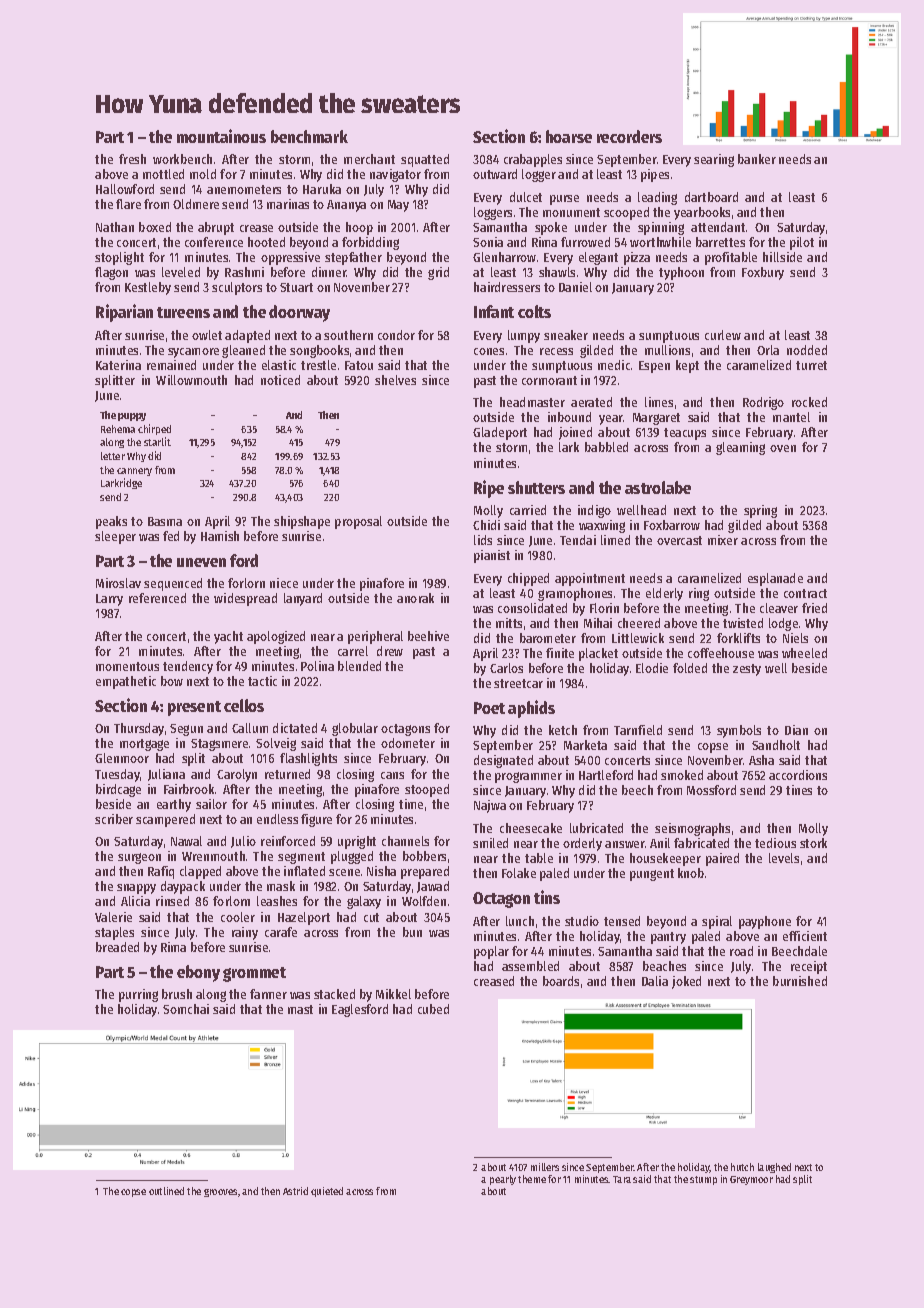 This screenshot has width=924, height=1308. What do you see at coordinates (534, 311) in the screenshot?
I see `colts` at bounding box center [534, 311].
